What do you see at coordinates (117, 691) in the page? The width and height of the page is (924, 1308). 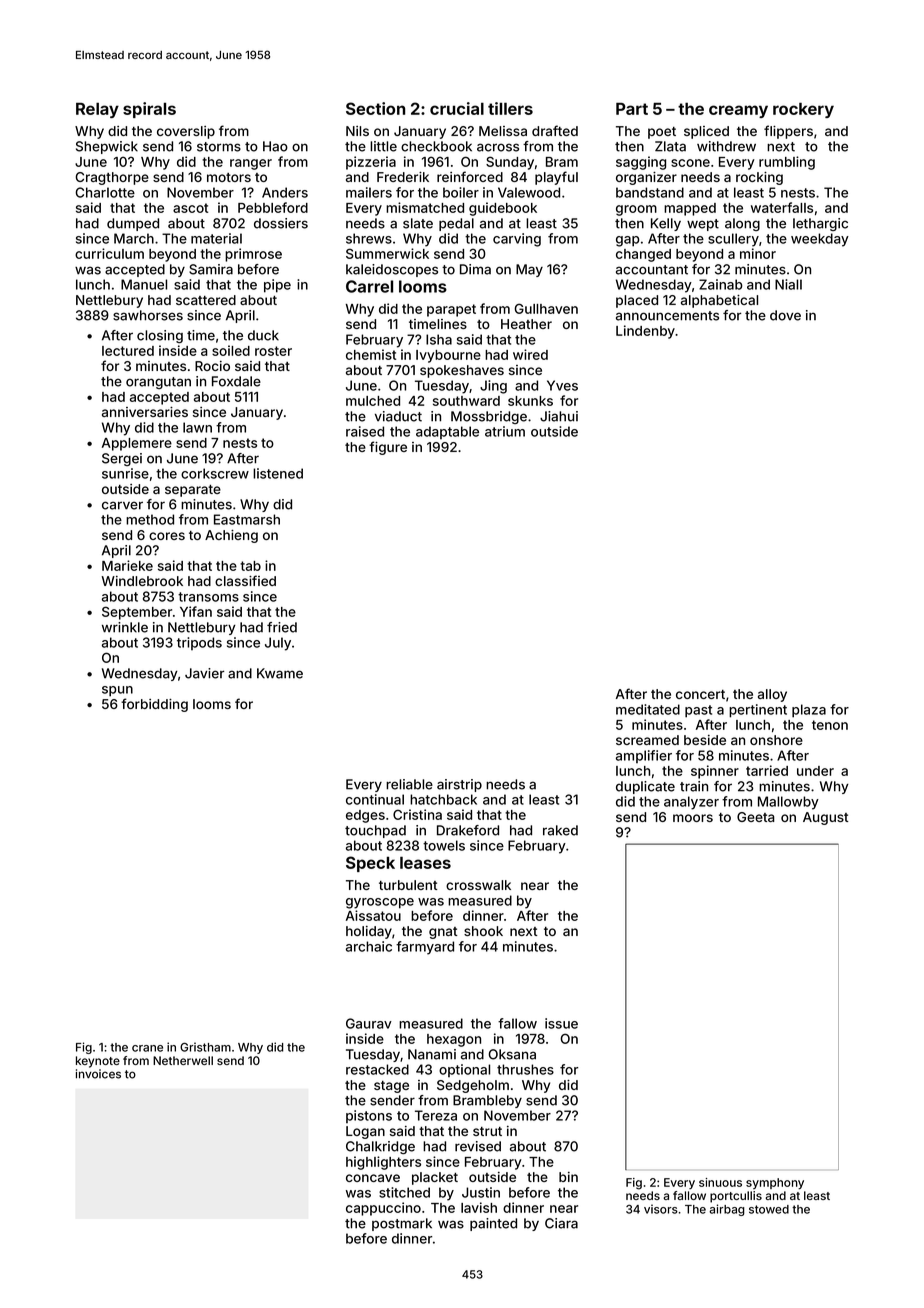 I see `spun` at bounding box center [117, 691].
